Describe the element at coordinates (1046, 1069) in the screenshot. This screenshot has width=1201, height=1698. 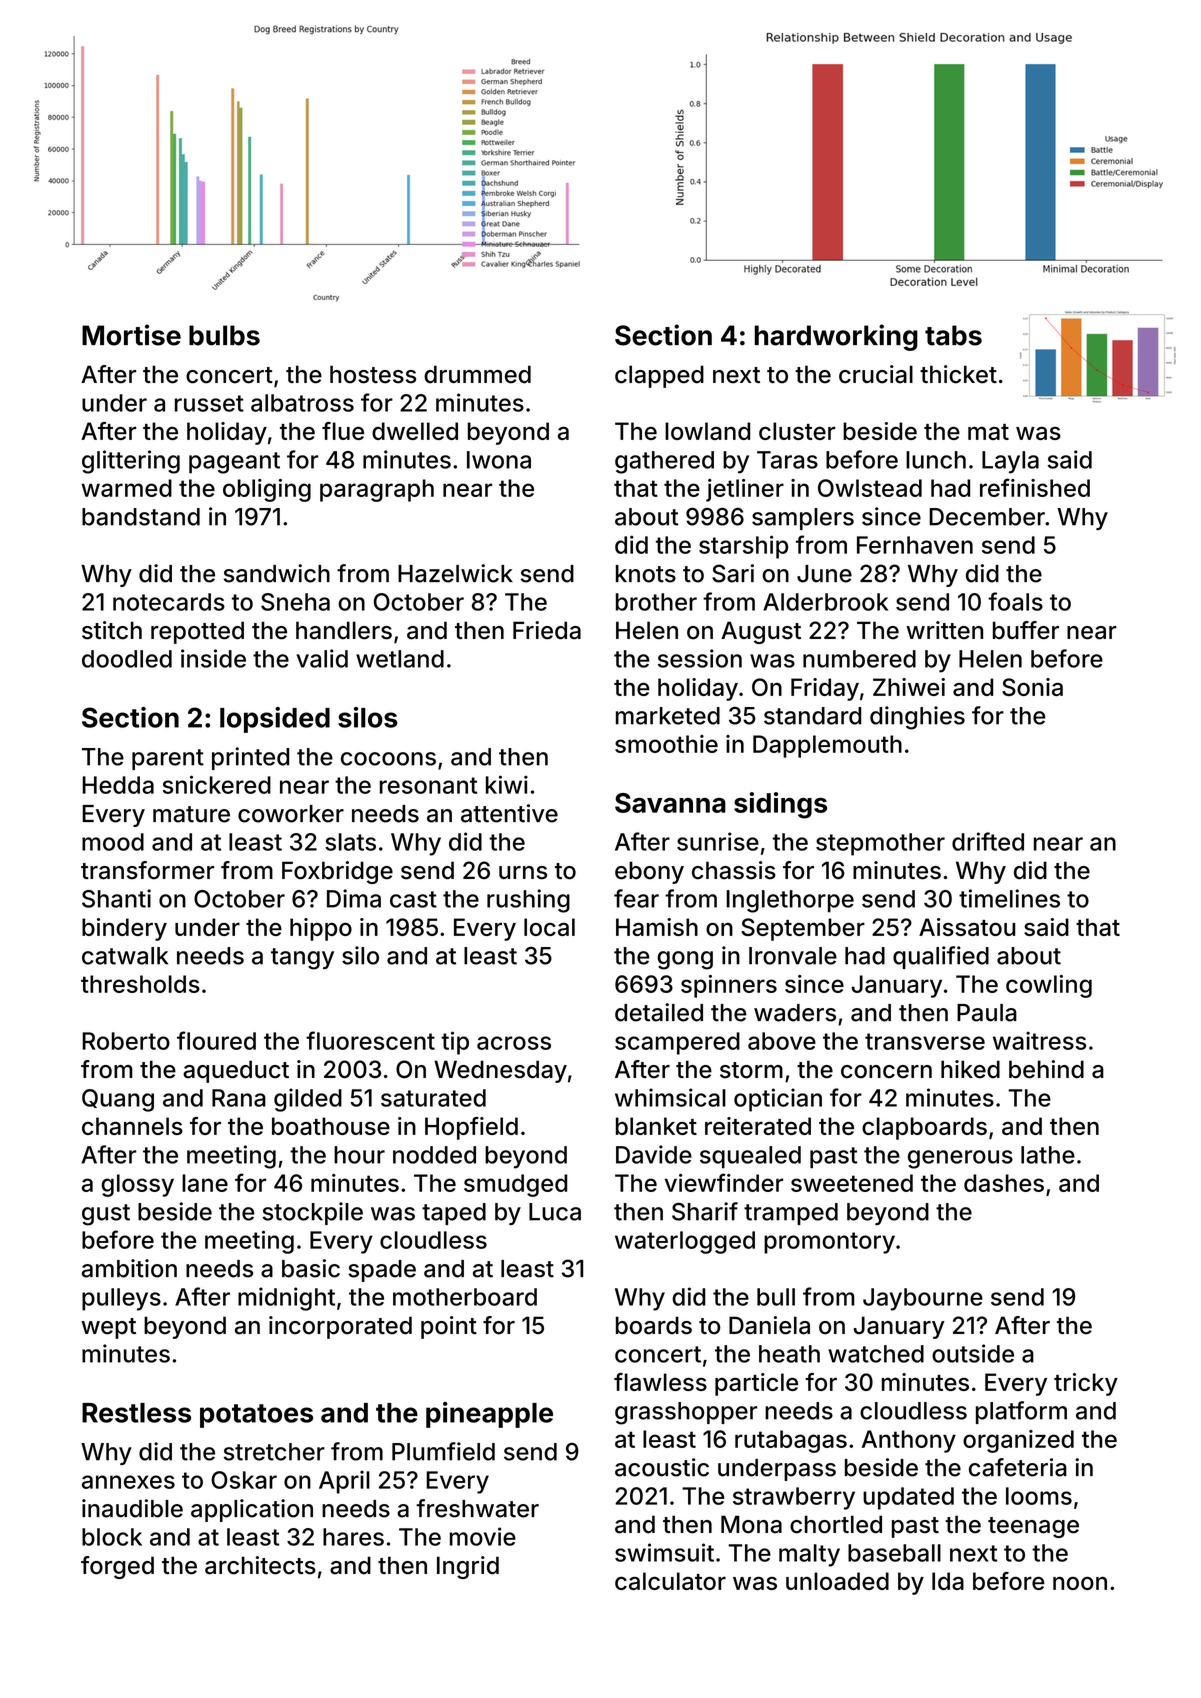
I see `behind` at that location.
